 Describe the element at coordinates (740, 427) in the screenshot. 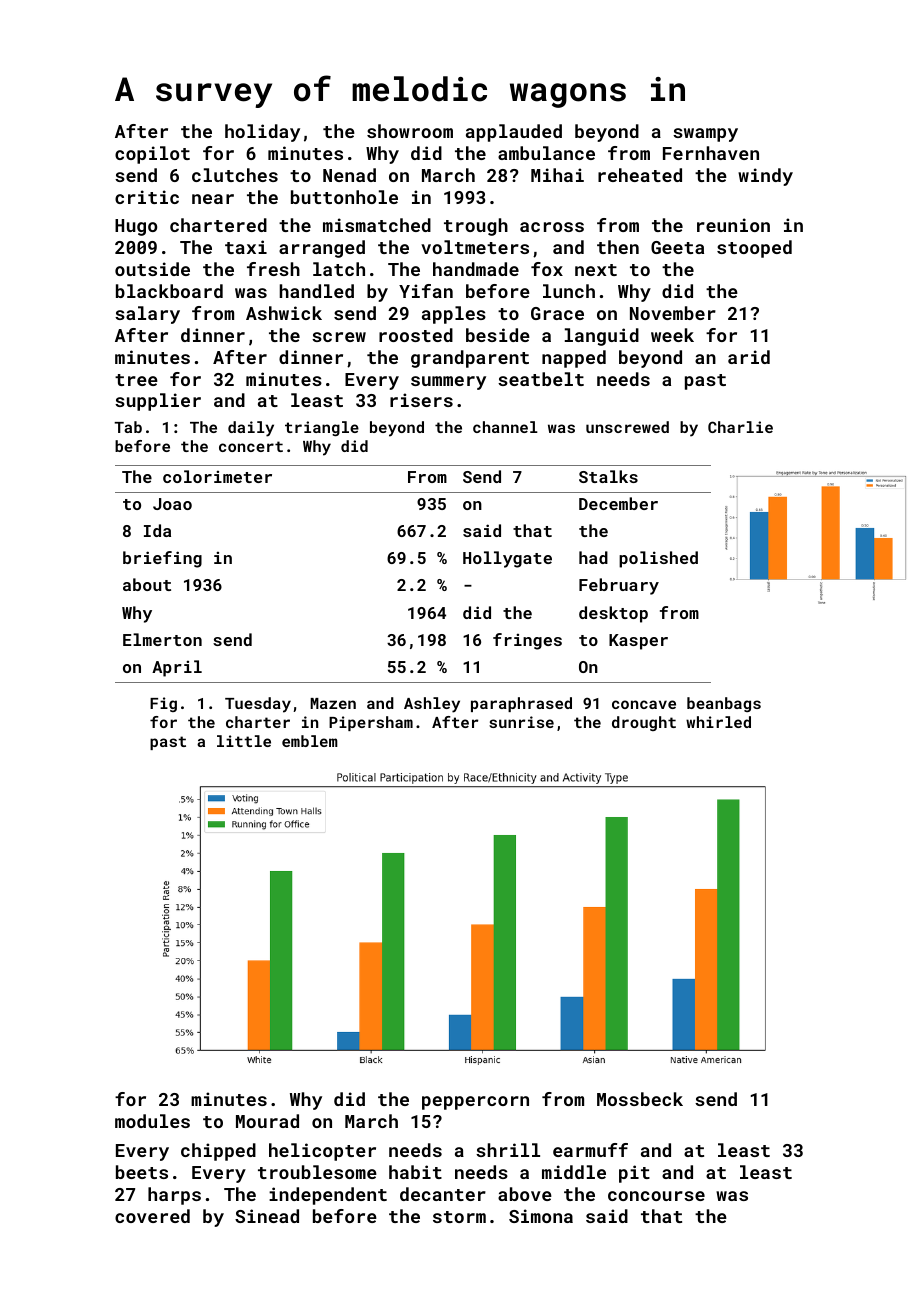

I see `Charlie` at that location.
